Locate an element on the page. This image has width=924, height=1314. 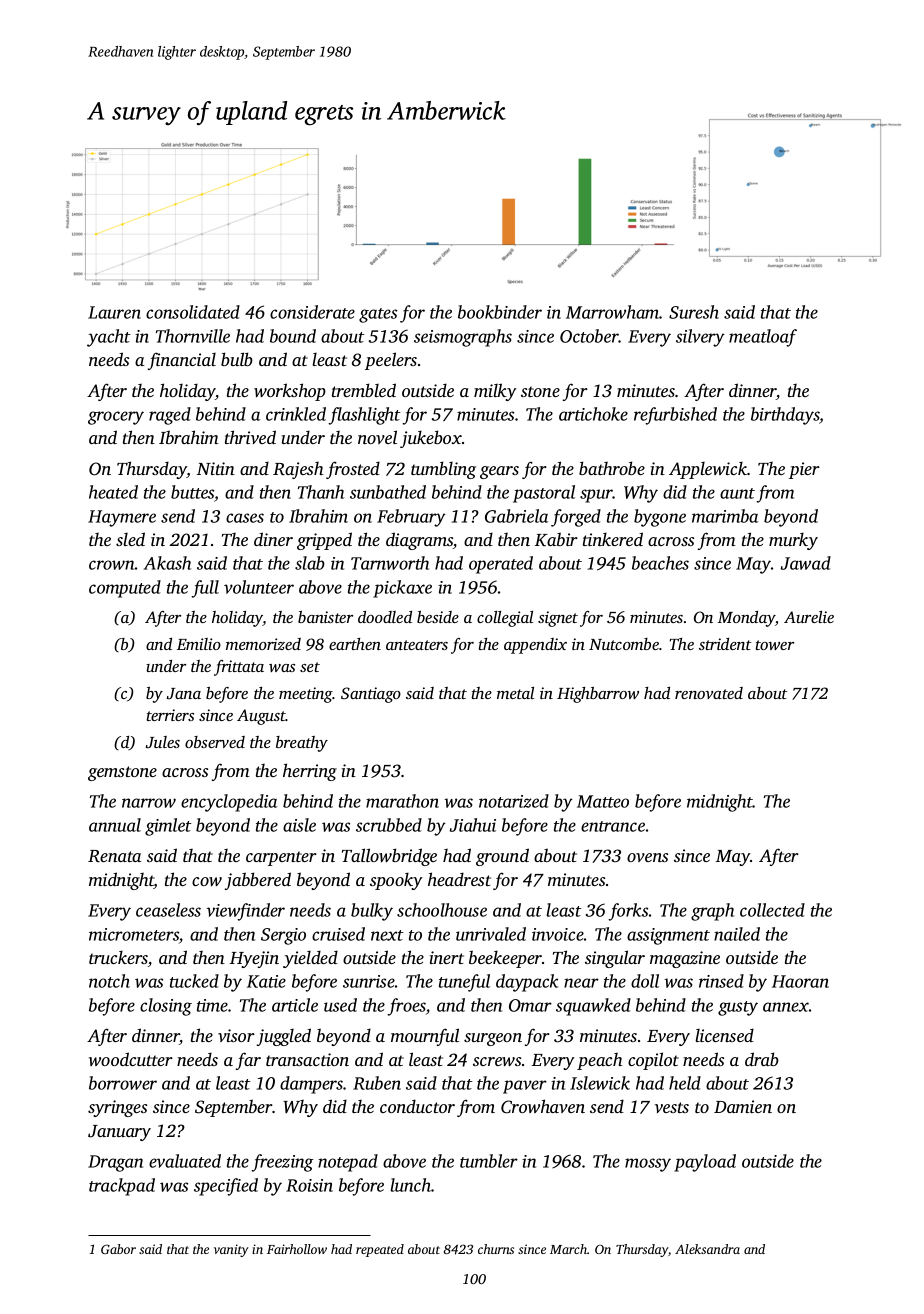
schoolhouse is located at coordinates (442, 910).
